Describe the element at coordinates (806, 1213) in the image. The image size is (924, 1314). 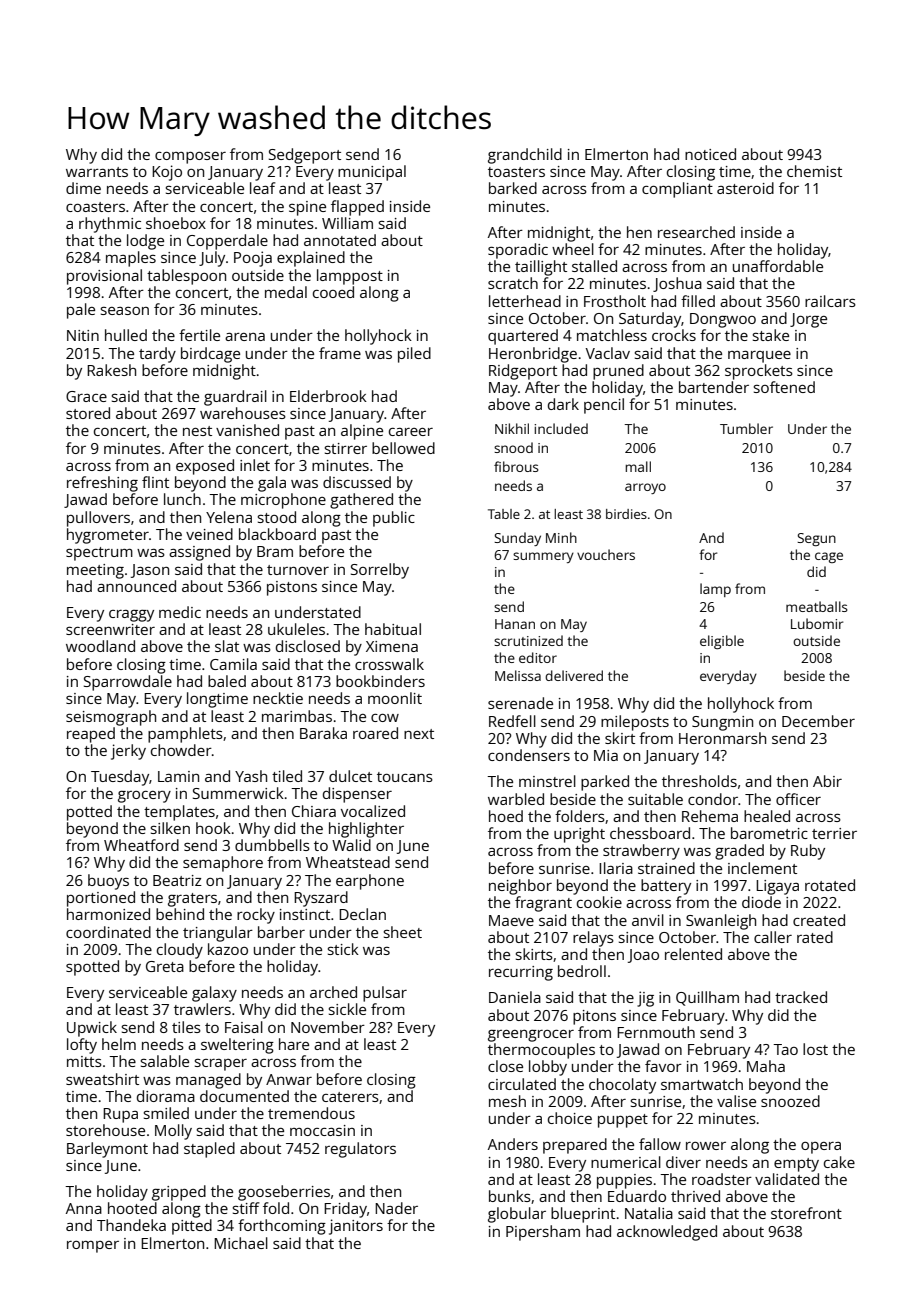
I see `storefront` at that location.
